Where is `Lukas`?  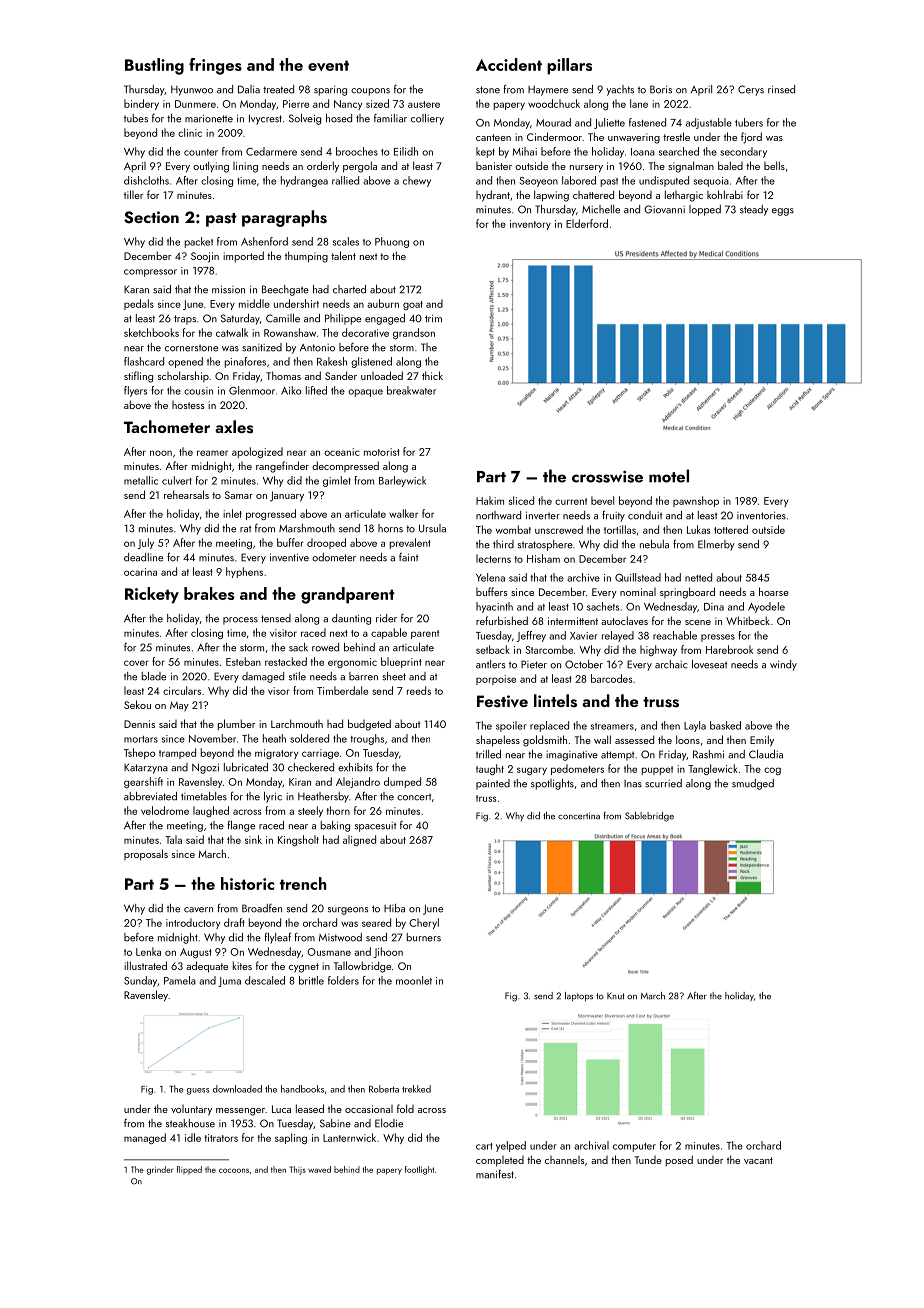 Lukas is located at coordinates (698, 529).
